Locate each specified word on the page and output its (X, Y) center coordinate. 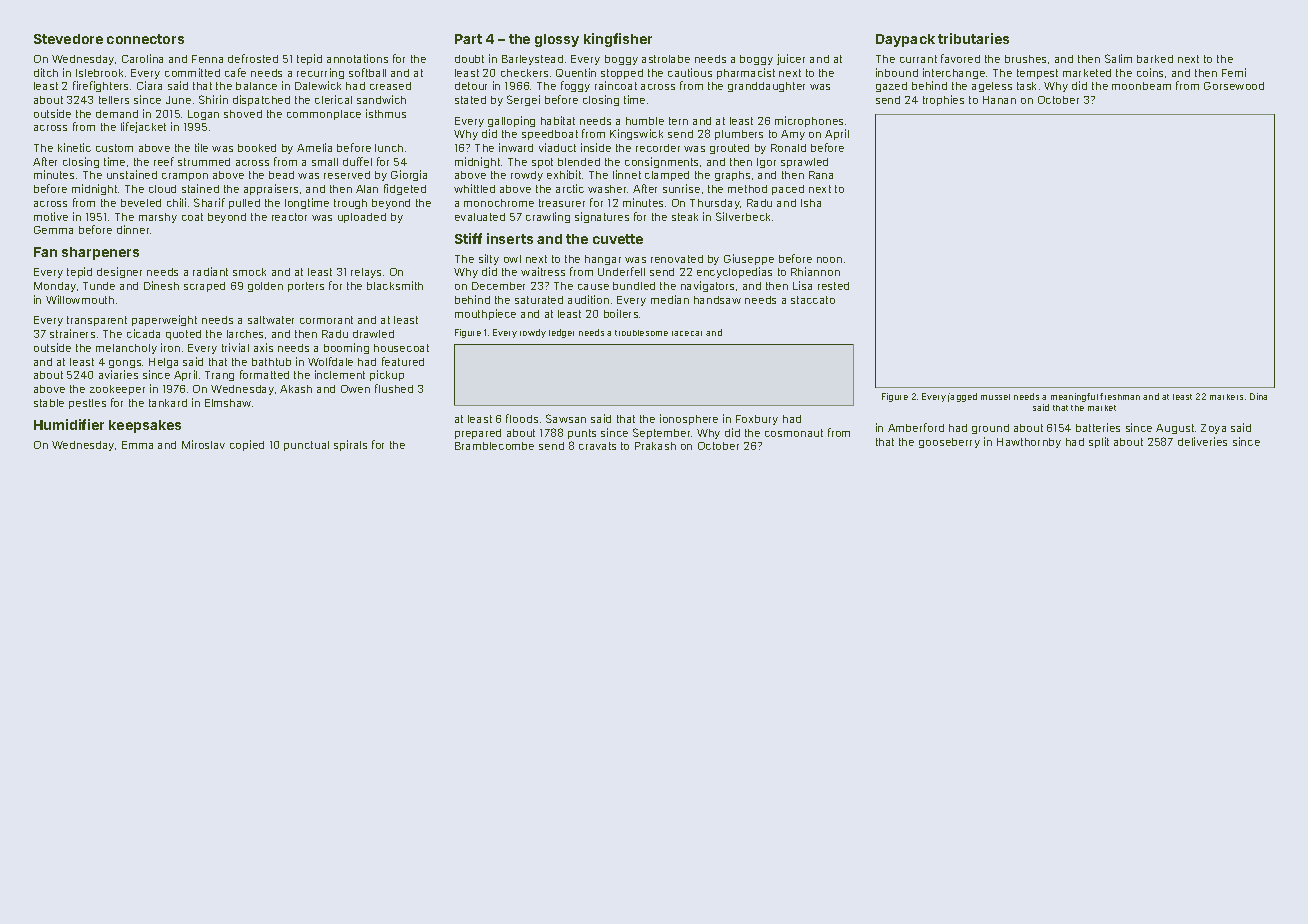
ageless (992, 87)
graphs (732, 176)
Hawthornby (1029, 443)
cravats (597, 446)
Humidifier (69, 424)
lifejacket (143, 127)
